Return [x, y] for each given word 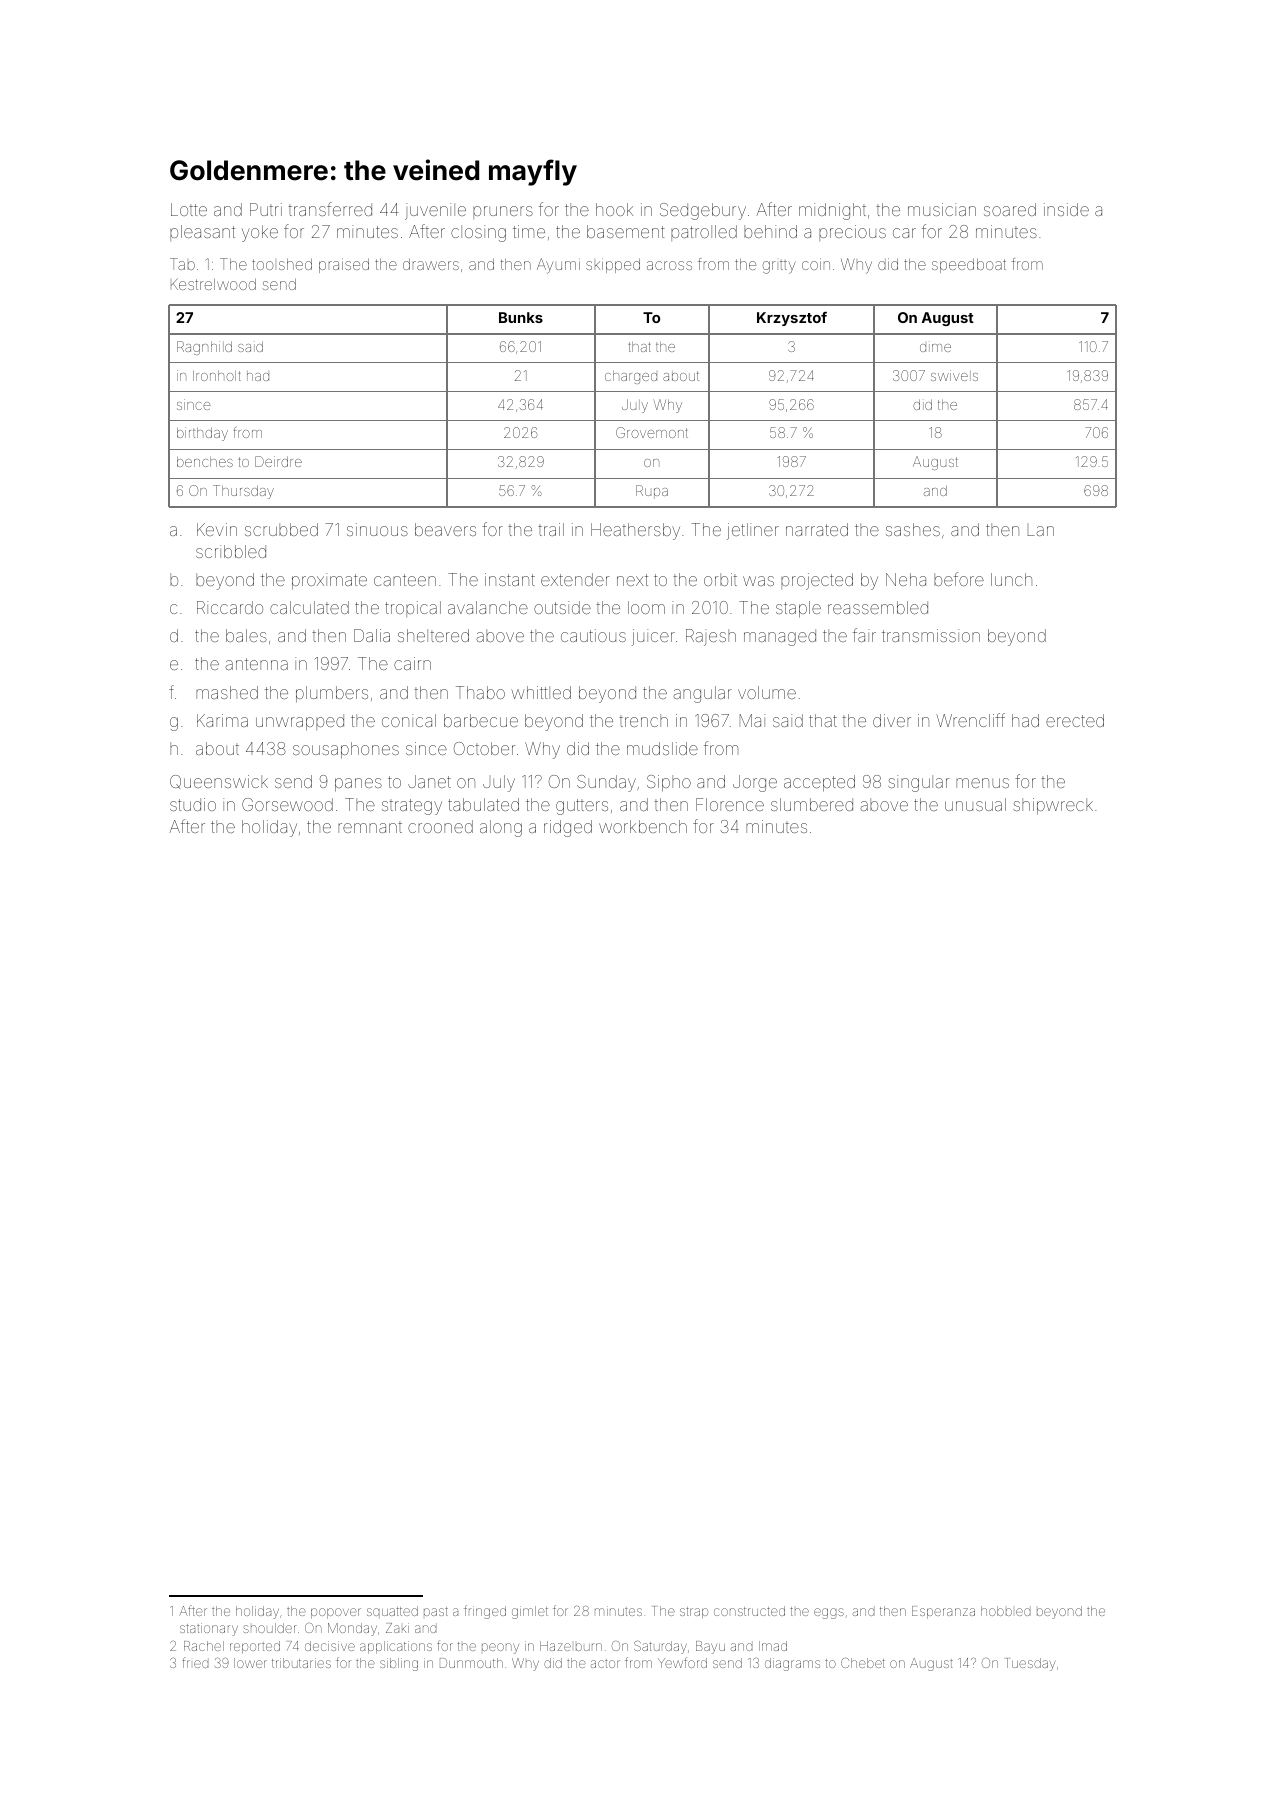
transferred [330, 209]
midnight [832, 211]
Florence [730, 804]
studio [193, 804]
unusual [975, 804]
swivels [954, 375]
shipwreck [1053, 806]
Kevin [217, 529]
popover [336, 1613]
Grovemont [652, 432]
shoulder [270, 1628]
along [501, 828]
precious [852, 233]
